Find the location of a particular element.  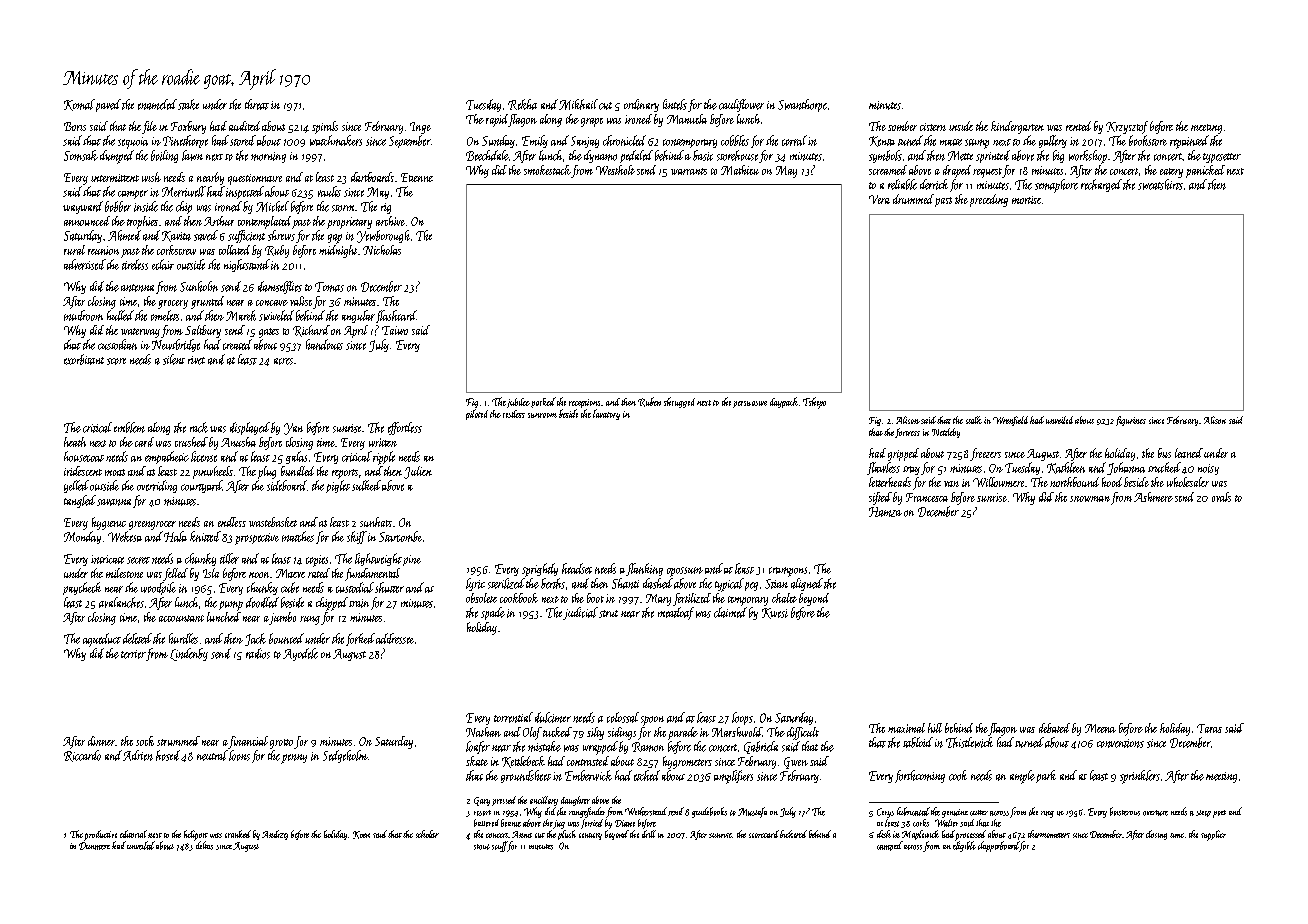

Mikhail is located at coordinates (578, 104).
